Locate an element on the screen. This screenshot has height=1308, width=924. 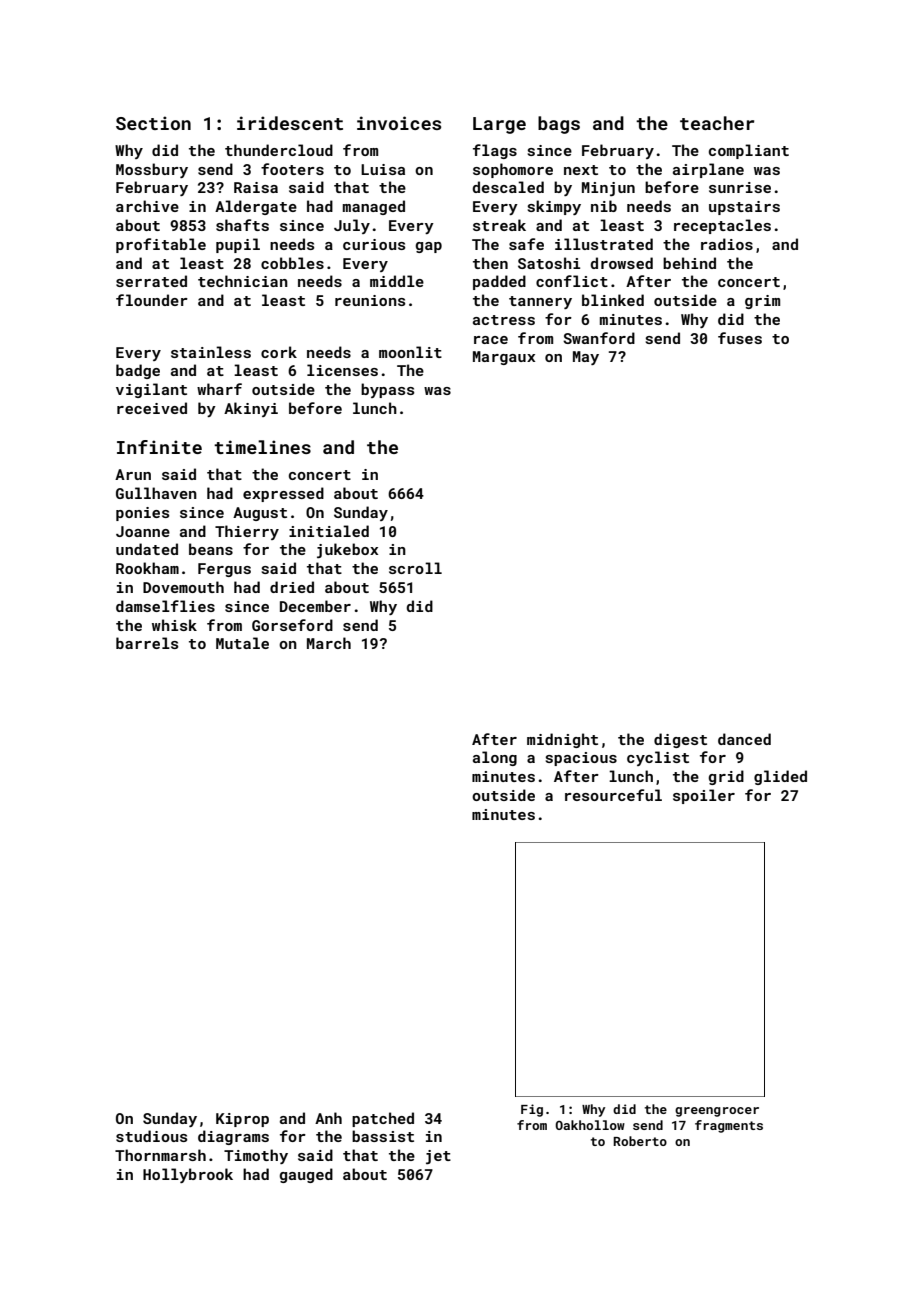
stainless is located at coordinates (211, 352).
